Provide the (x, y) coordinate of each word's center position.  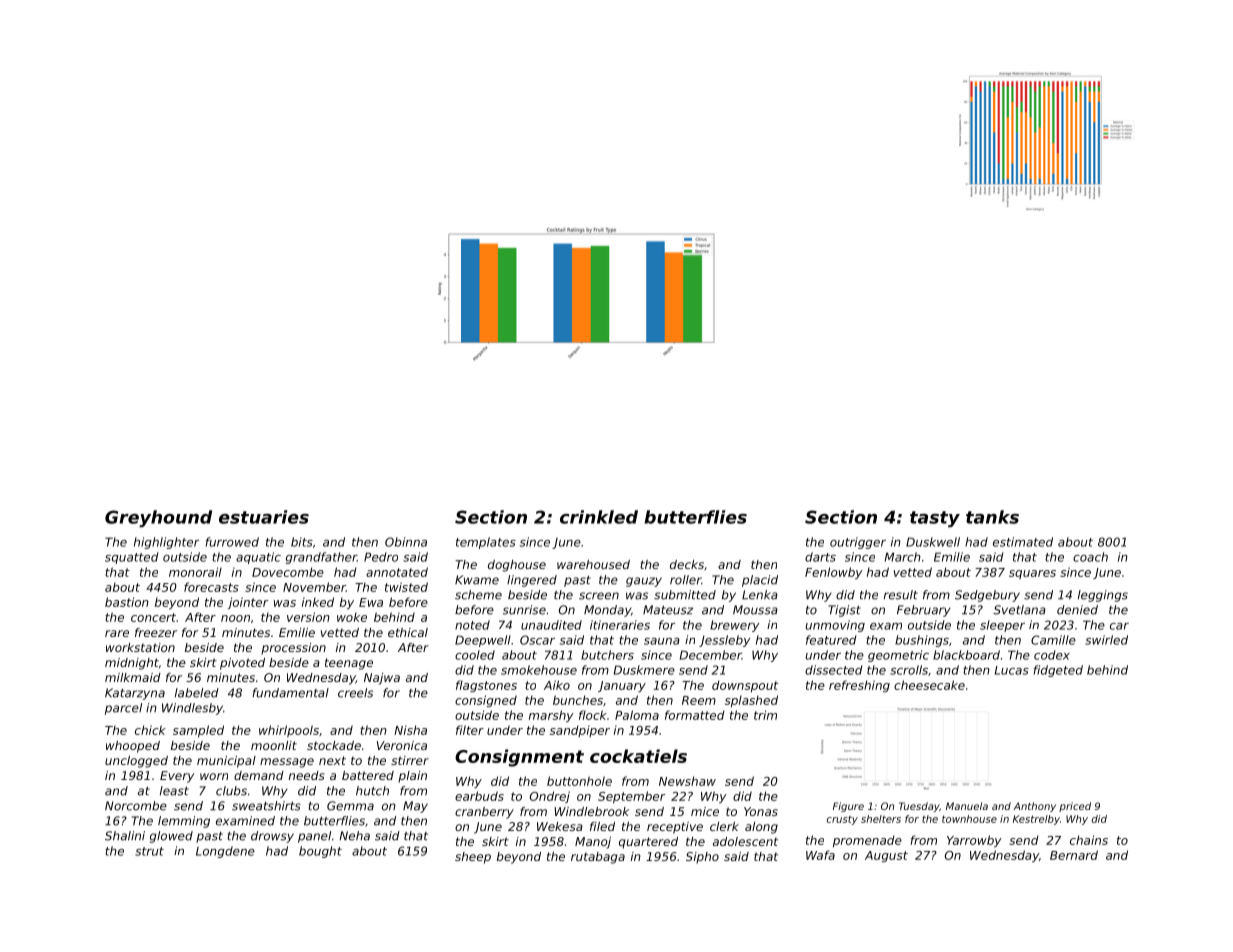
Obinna (406, 542)
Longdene (225, 852)
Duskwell (933, 542)
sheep (473, 858)
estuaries (264, 517)
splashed (751, 701)
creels (355, 693)
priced (1075, 807)
